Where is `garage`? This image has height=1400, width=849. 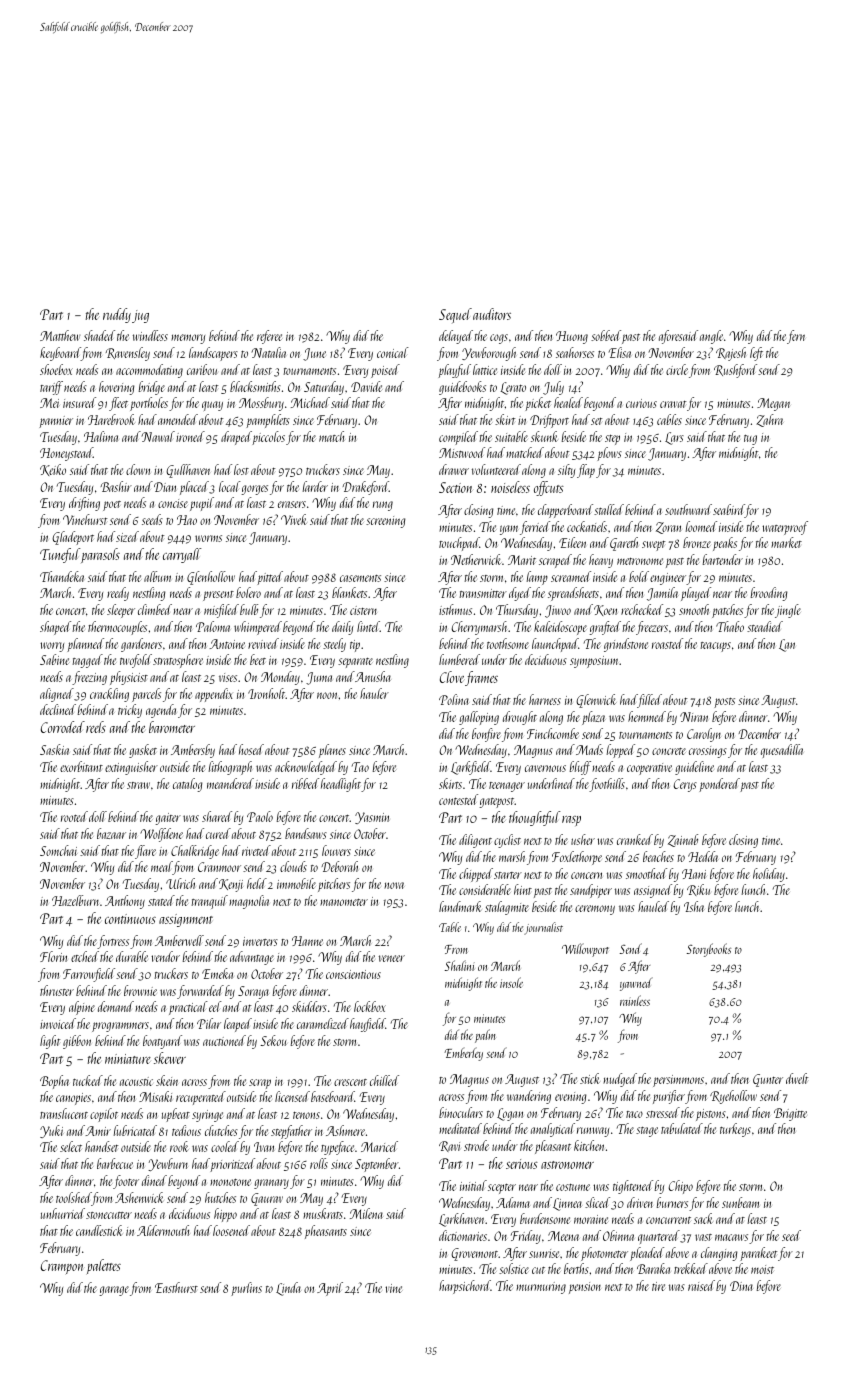
garage is located at coordinates (114, 1291).
